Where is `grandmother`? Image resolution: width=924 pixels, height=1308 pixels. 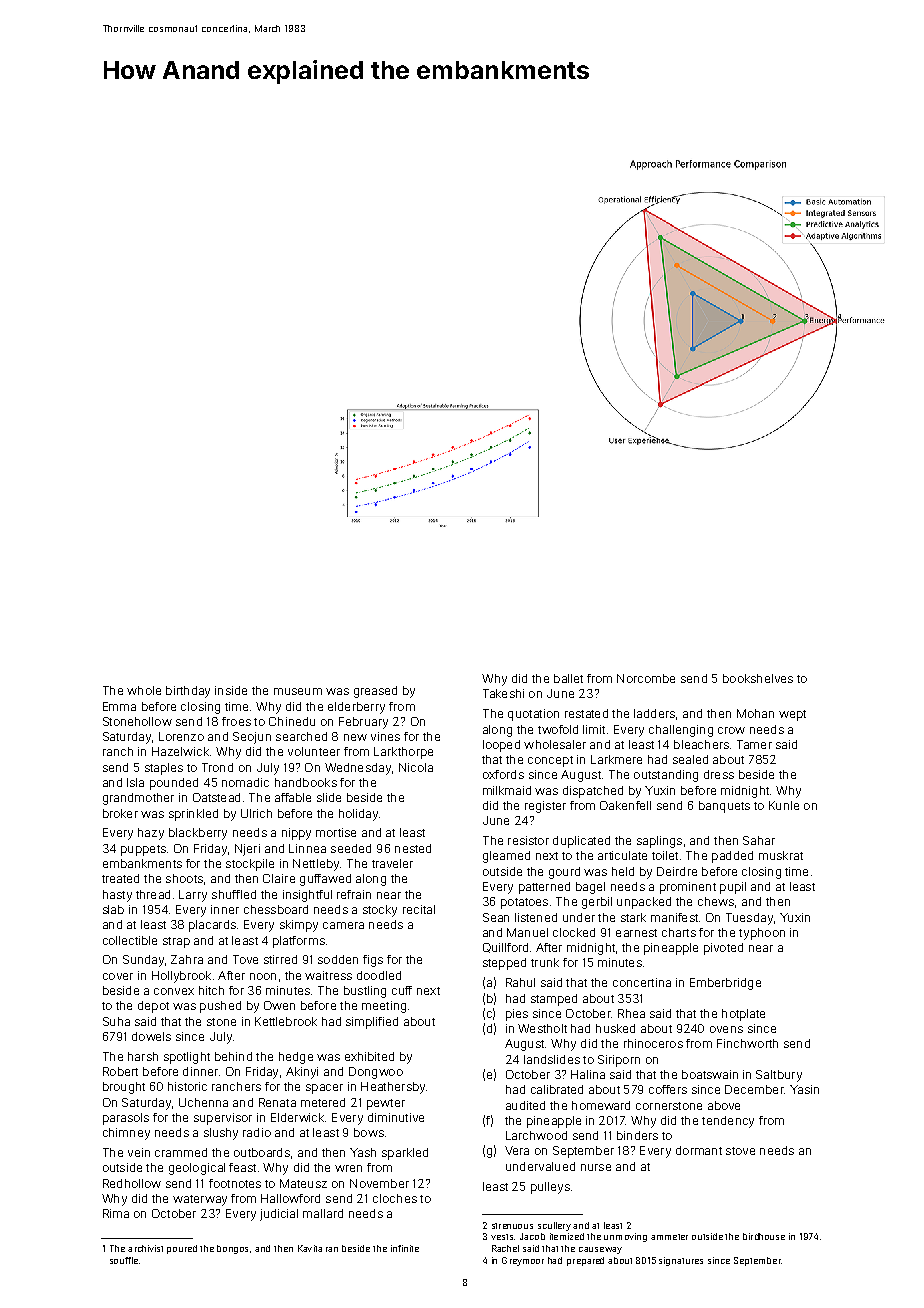 grandmother is located at coordinates (138, 799).
